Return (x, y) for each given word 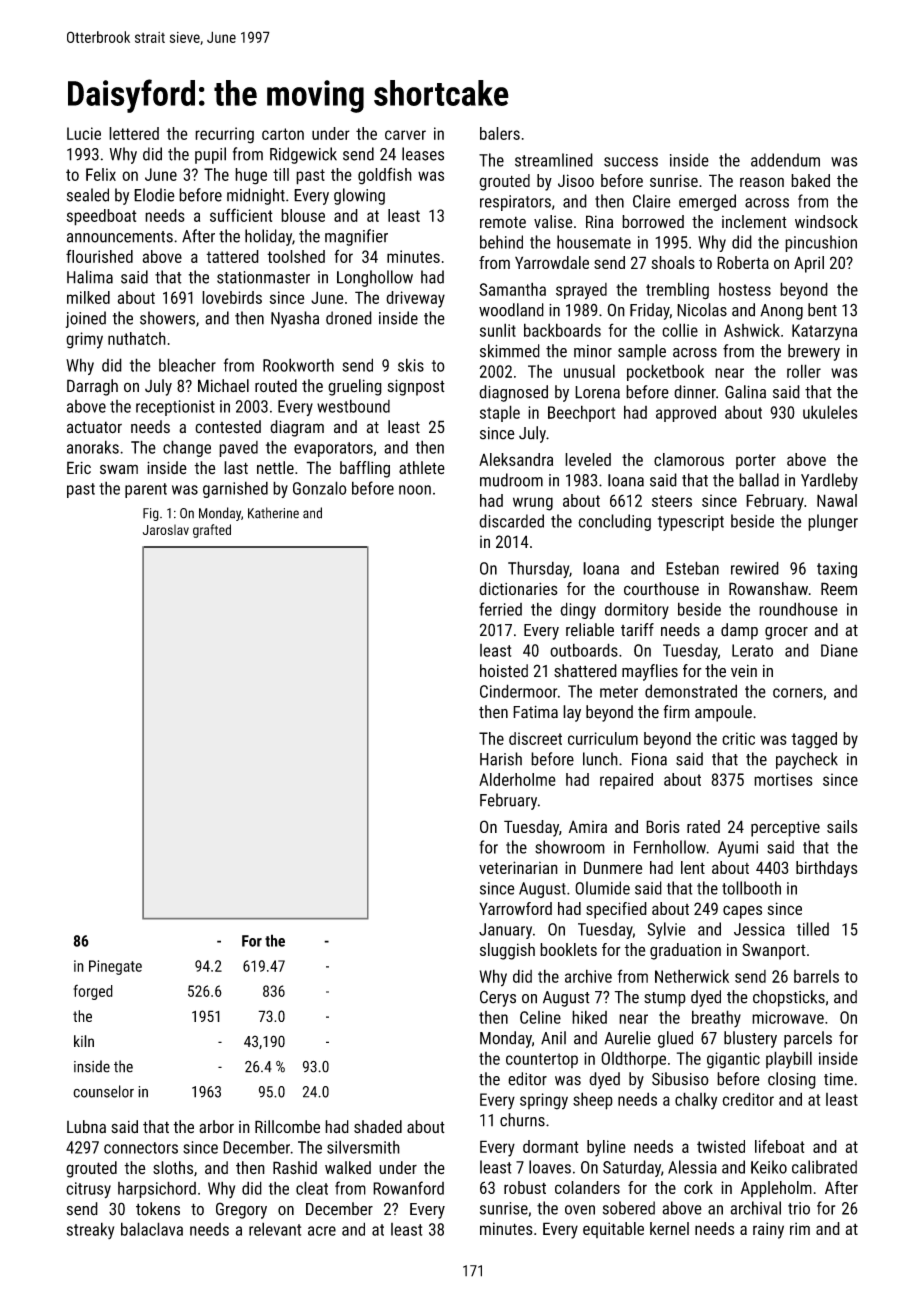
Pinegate (115, 967)
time (838, 1079)
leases (423, 154)
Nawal (837, 500)
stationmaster (263, 277)
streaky (90, 1230)
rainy (768, 1230)
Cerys (498, 998)
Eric (79, 467)
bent (822, 310)
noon (415, 490)
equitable (613, 1230)
